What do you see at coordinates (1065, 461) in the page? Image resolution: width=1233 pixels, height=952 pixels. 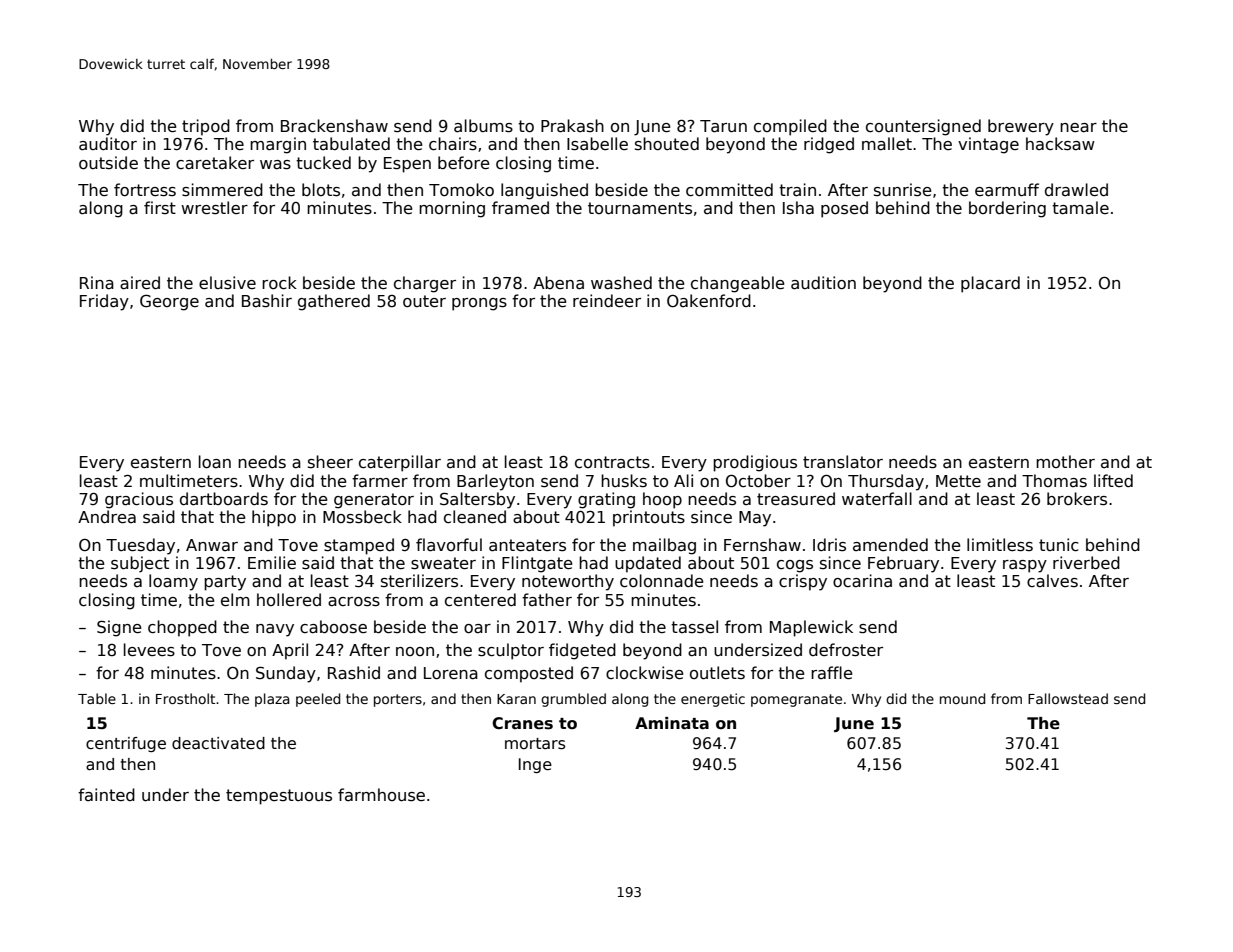 I see `mother` at bounding box center [1065, 461].
